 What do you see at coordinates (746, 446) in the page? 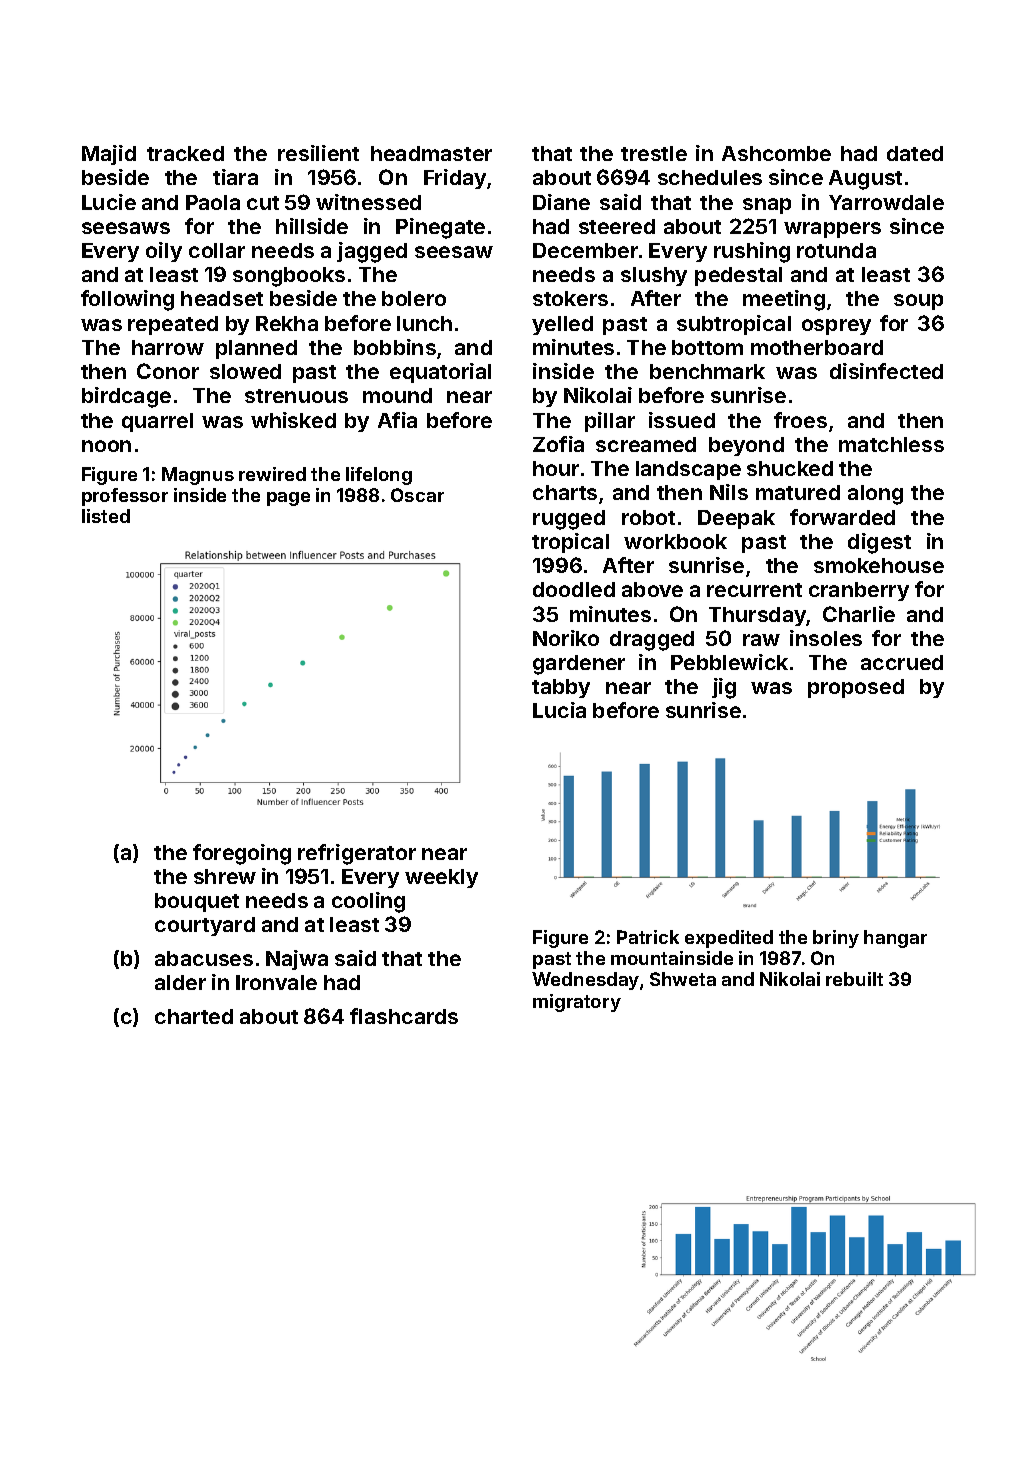
I see `beyond` at bounding box center [746, 446].
